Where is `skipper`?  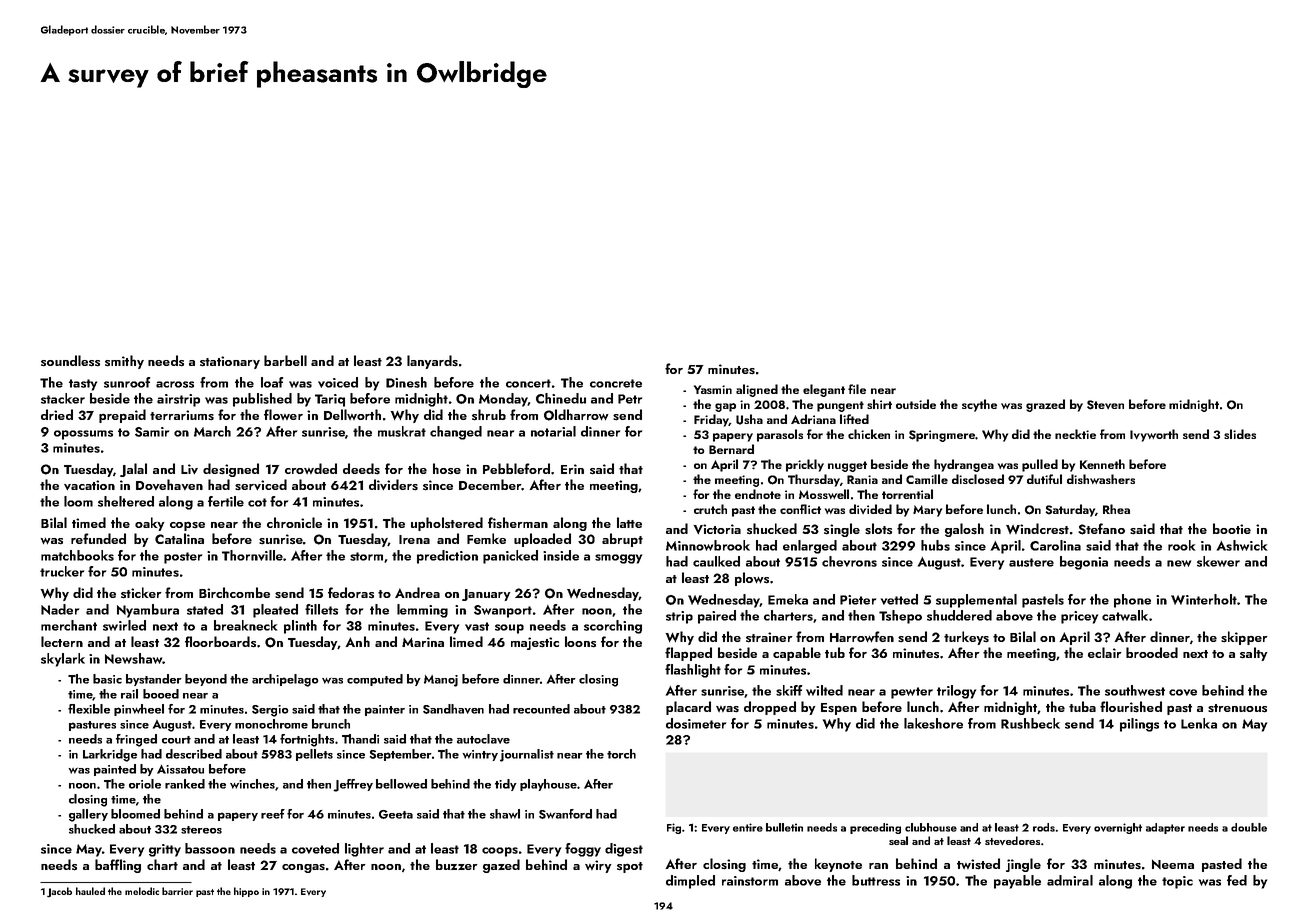
skipper is located at coordinates (1244, 638).
